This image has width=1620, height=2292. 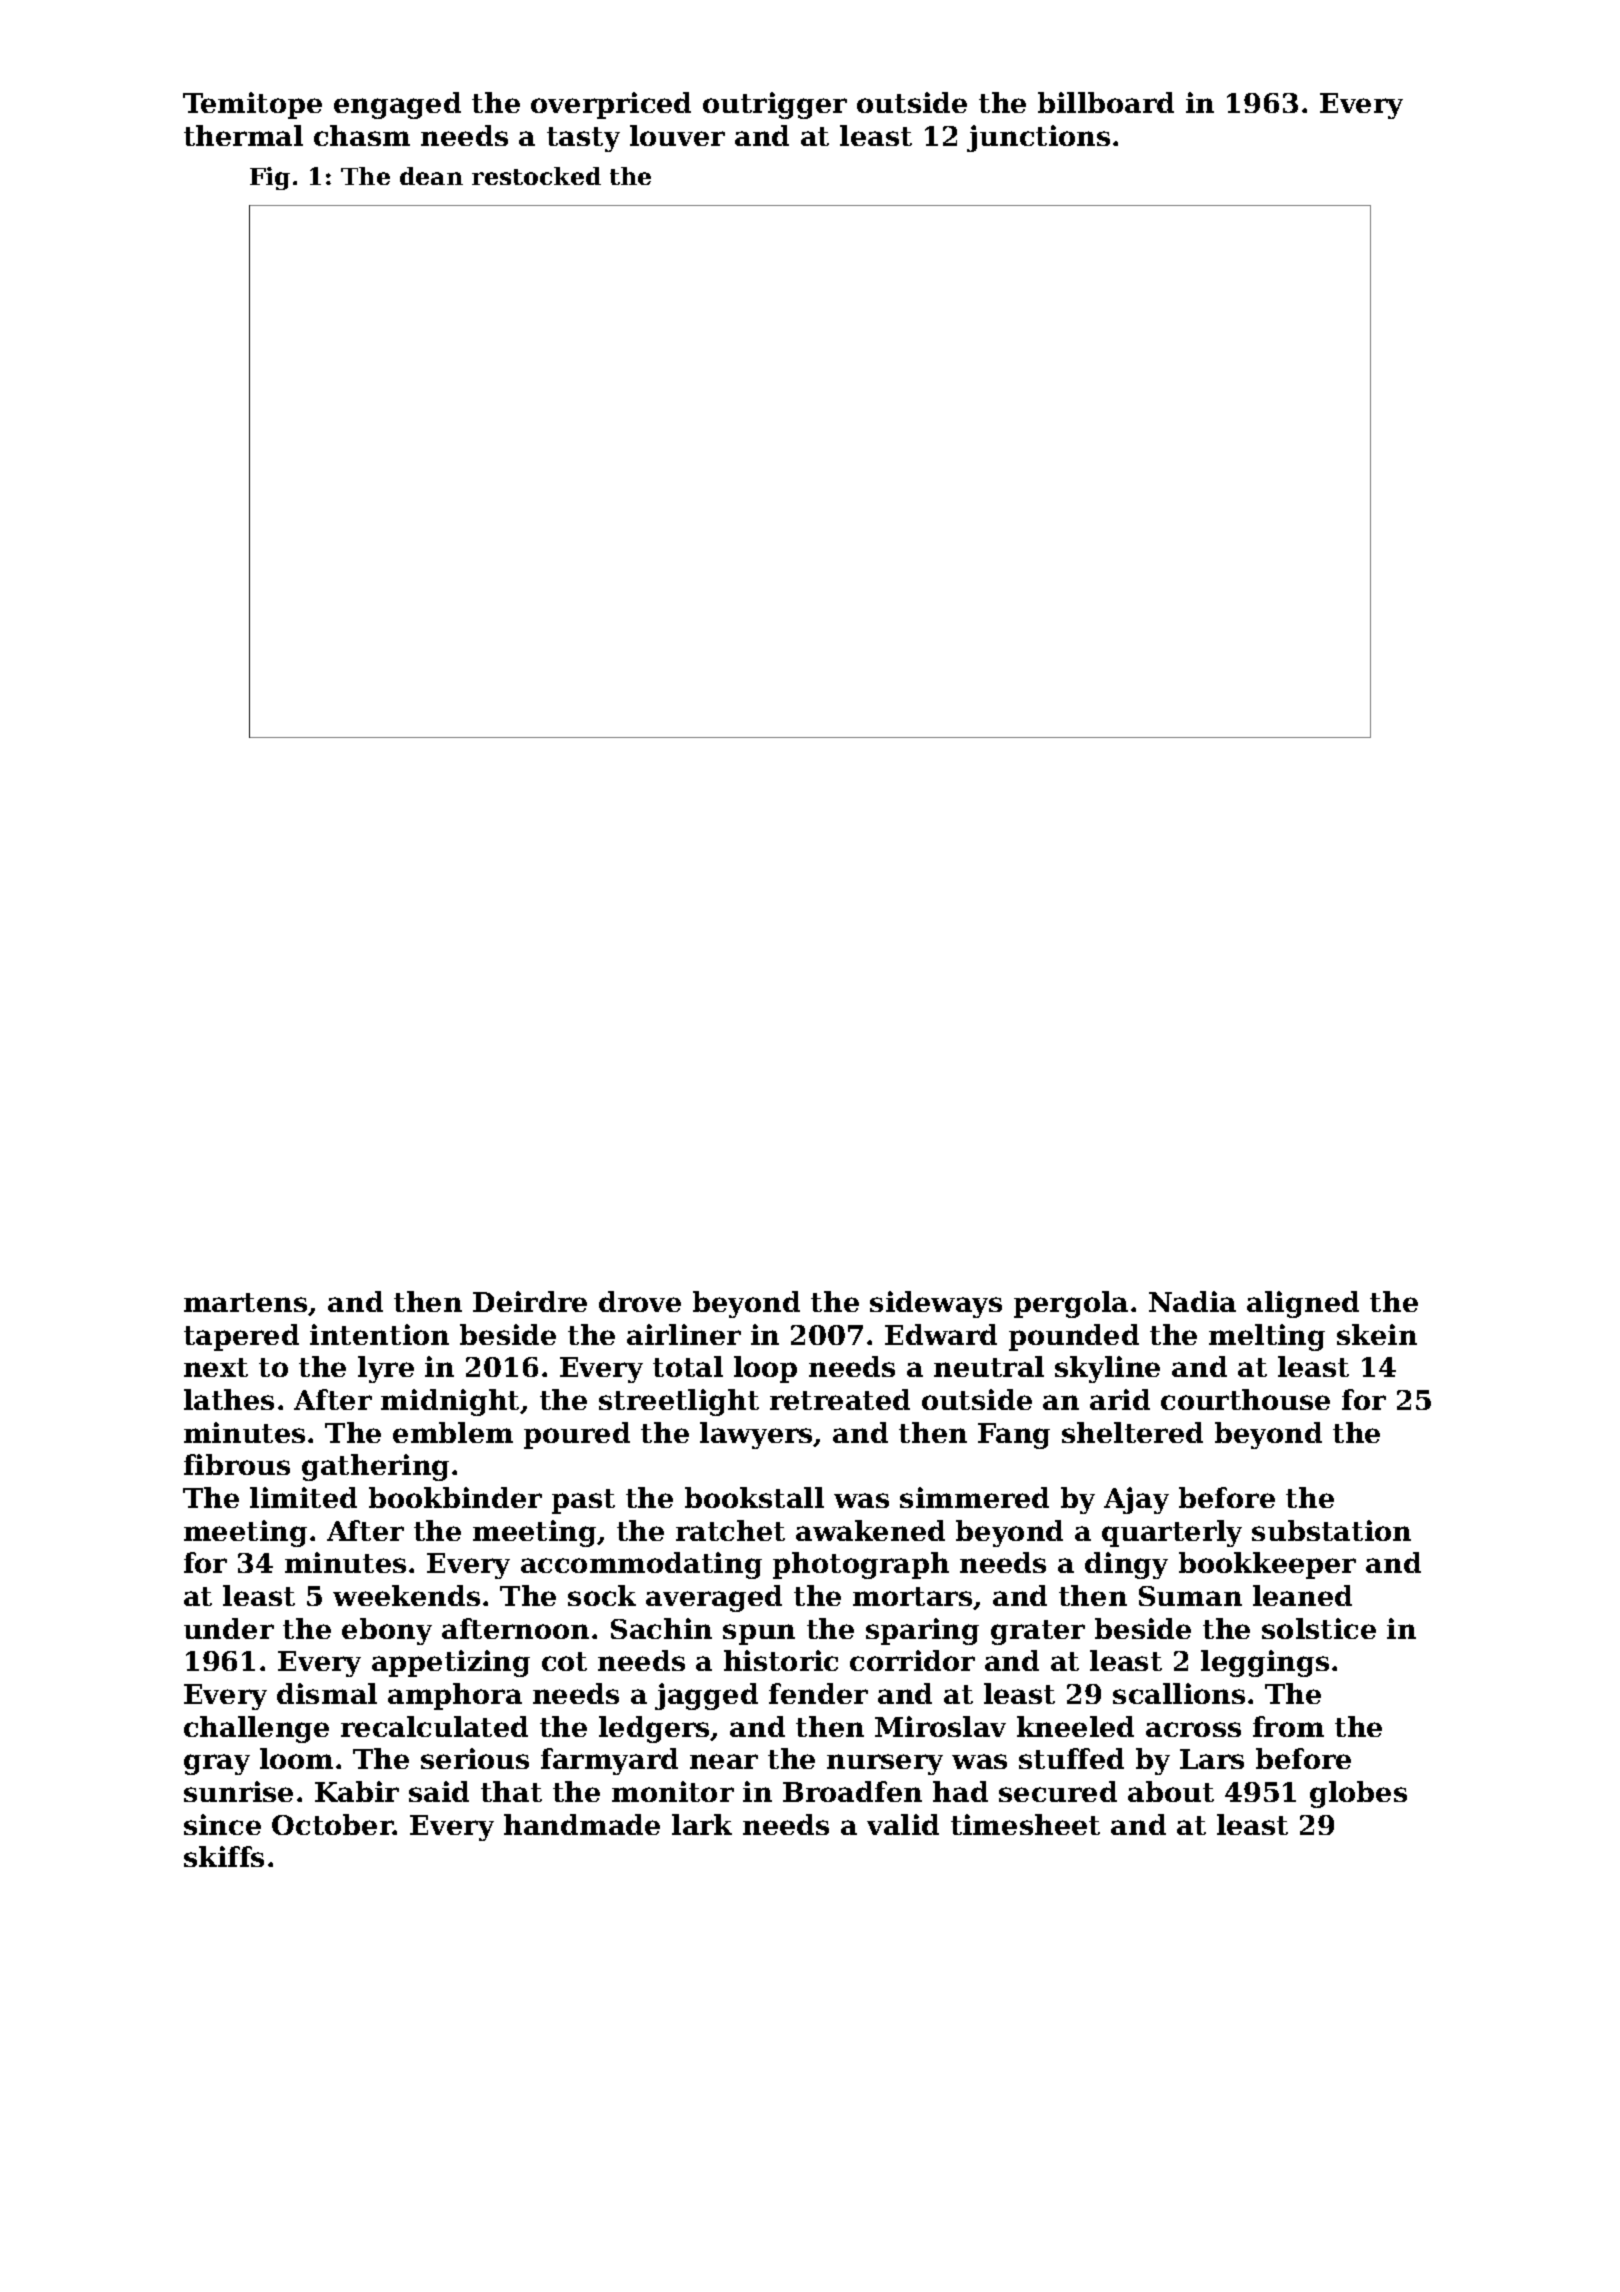 What do you see at coordinates (256, 1729) in the image?
I see `challenge` at bounding box center [256, 1729].
